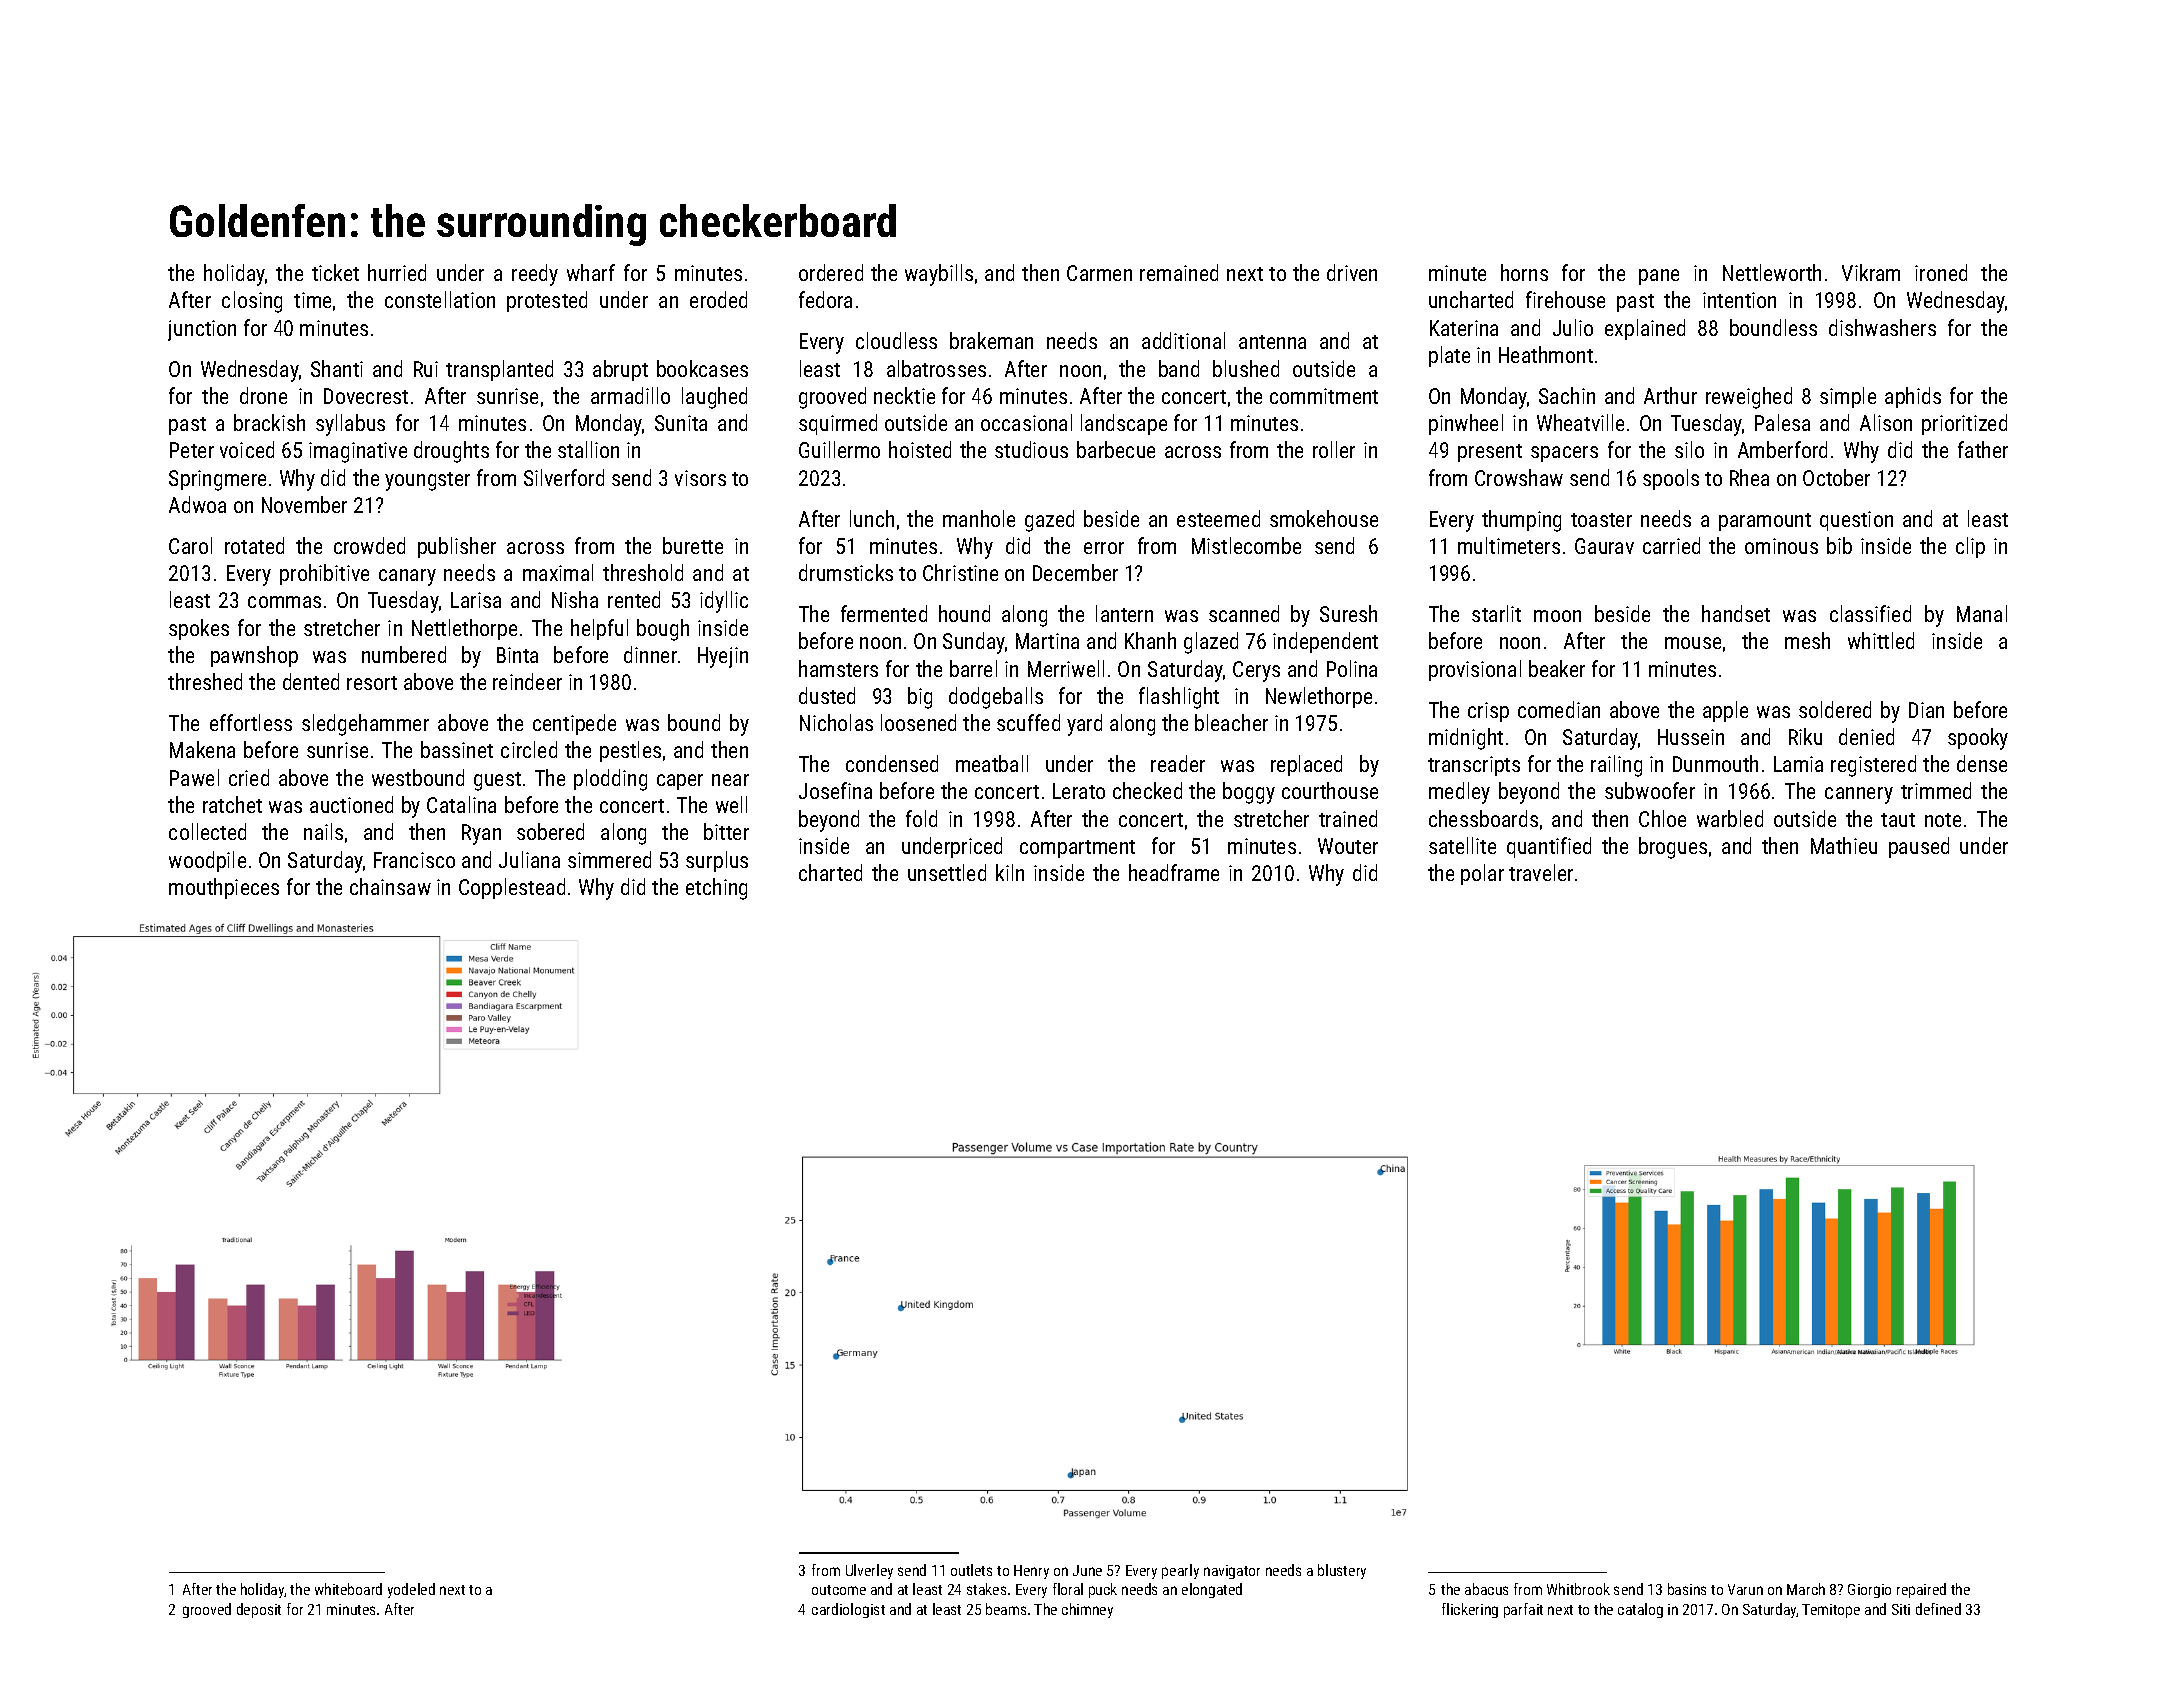  I want to click on hurried, so click(397, 272).
